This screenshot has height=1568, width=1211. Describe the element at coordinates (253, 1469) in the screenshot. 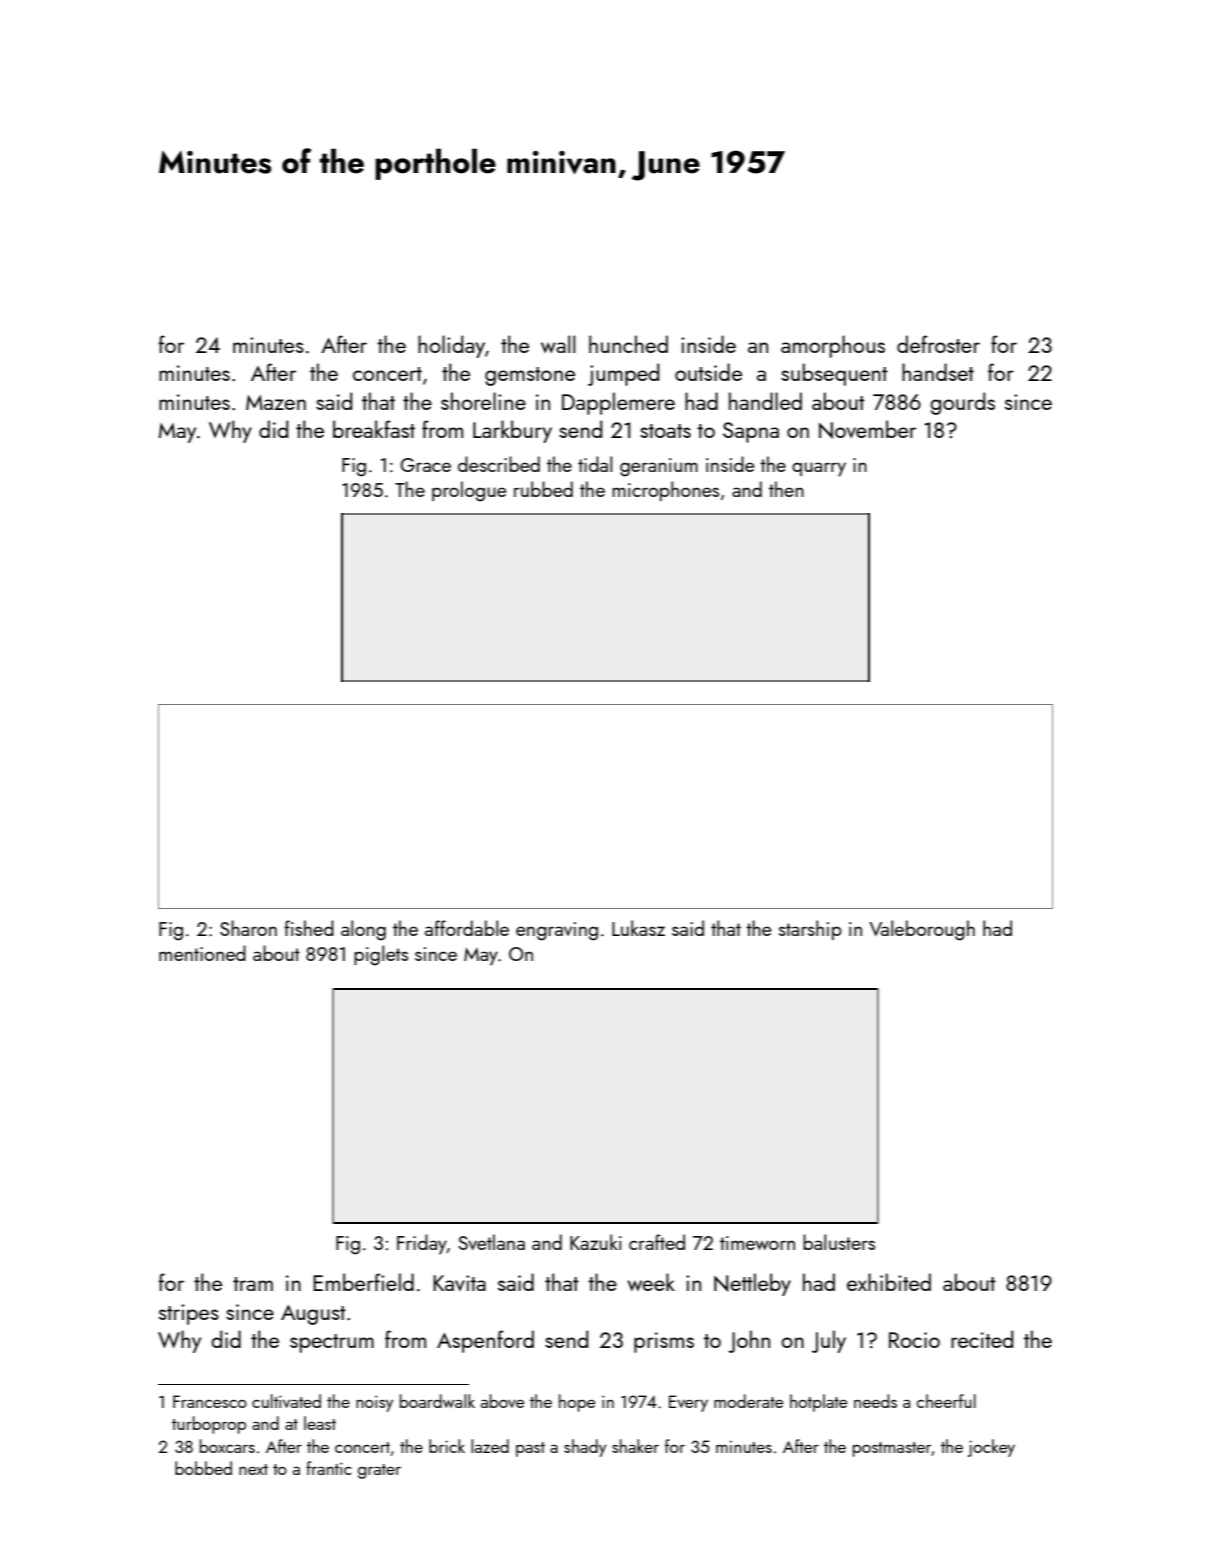

I see `next` at that location.
